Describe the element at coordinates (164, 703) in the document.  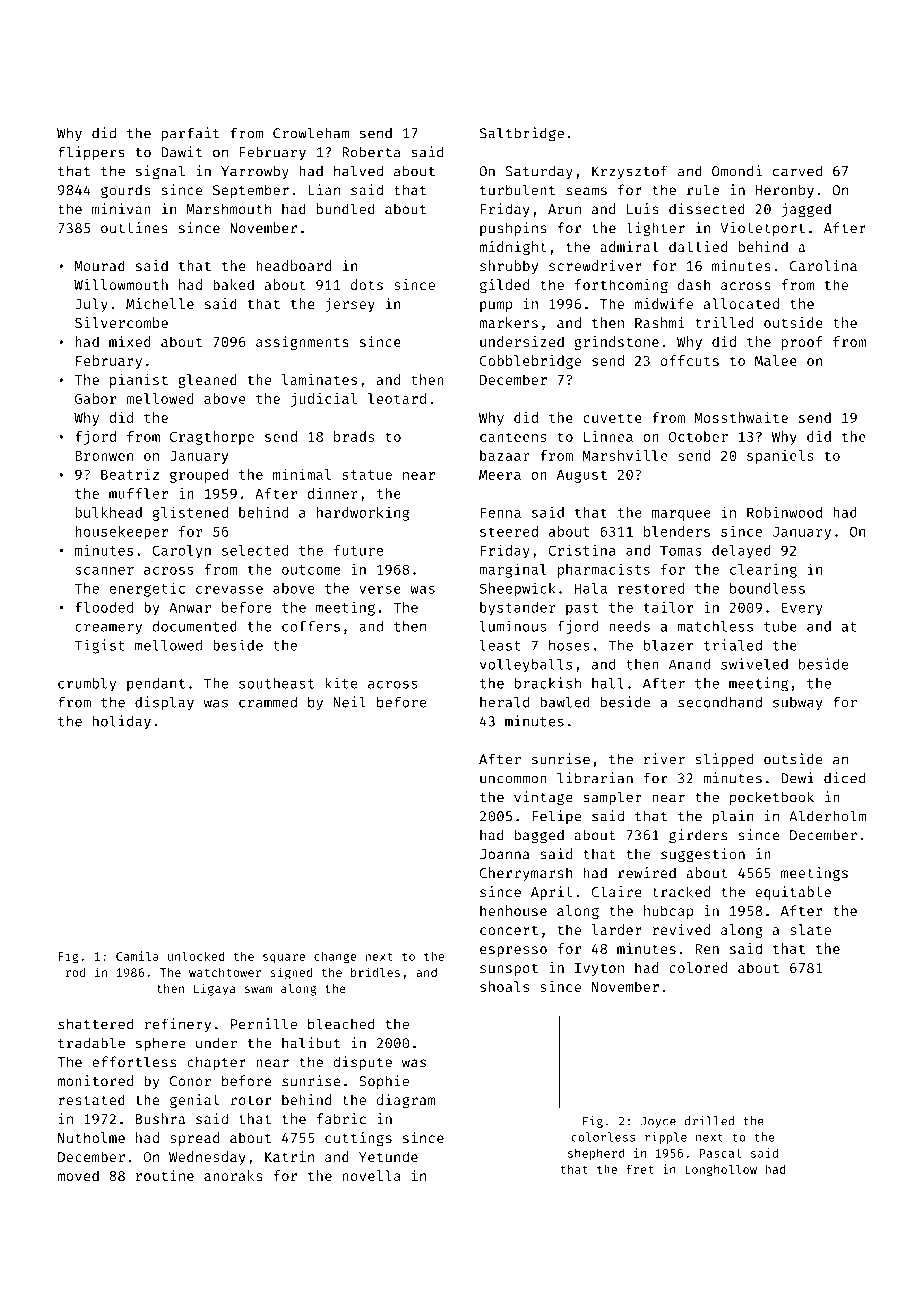
I see `display` at that location.
